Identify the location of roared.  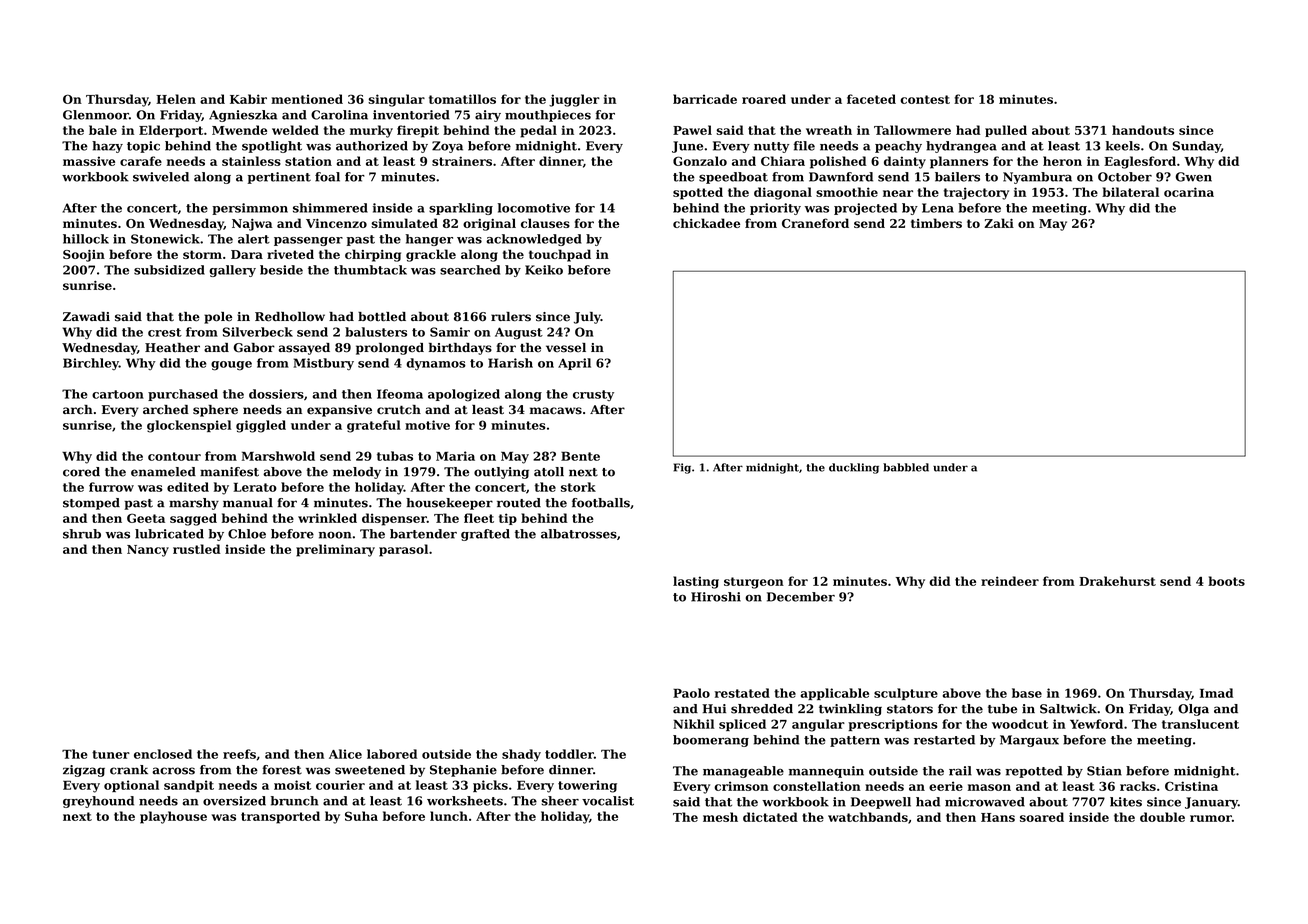
(764, 99).
